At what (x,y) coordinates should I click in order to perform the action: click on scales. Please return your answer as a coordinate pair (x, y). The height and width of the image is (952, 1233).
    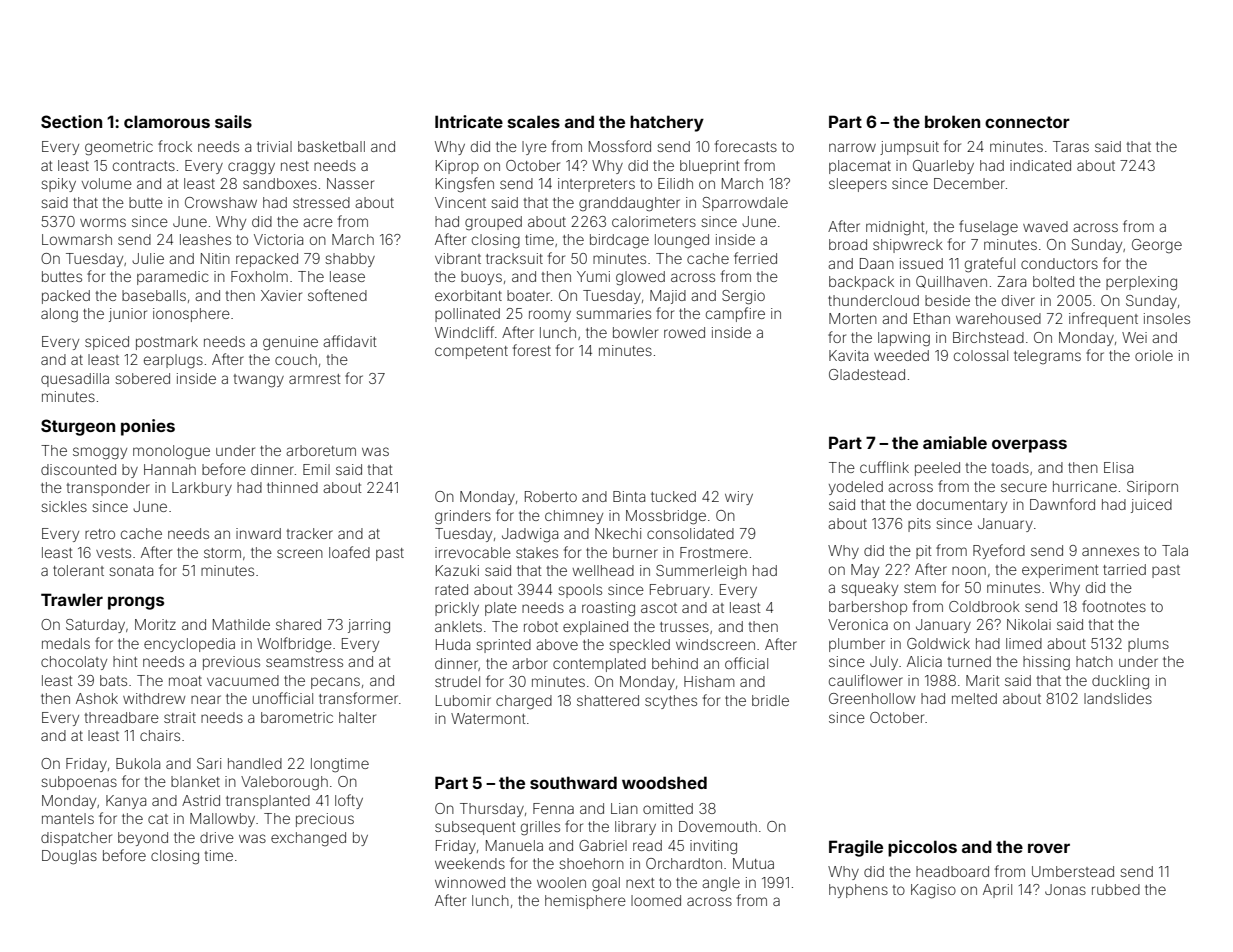
    Looking at the image, I should click on (534, 121).
